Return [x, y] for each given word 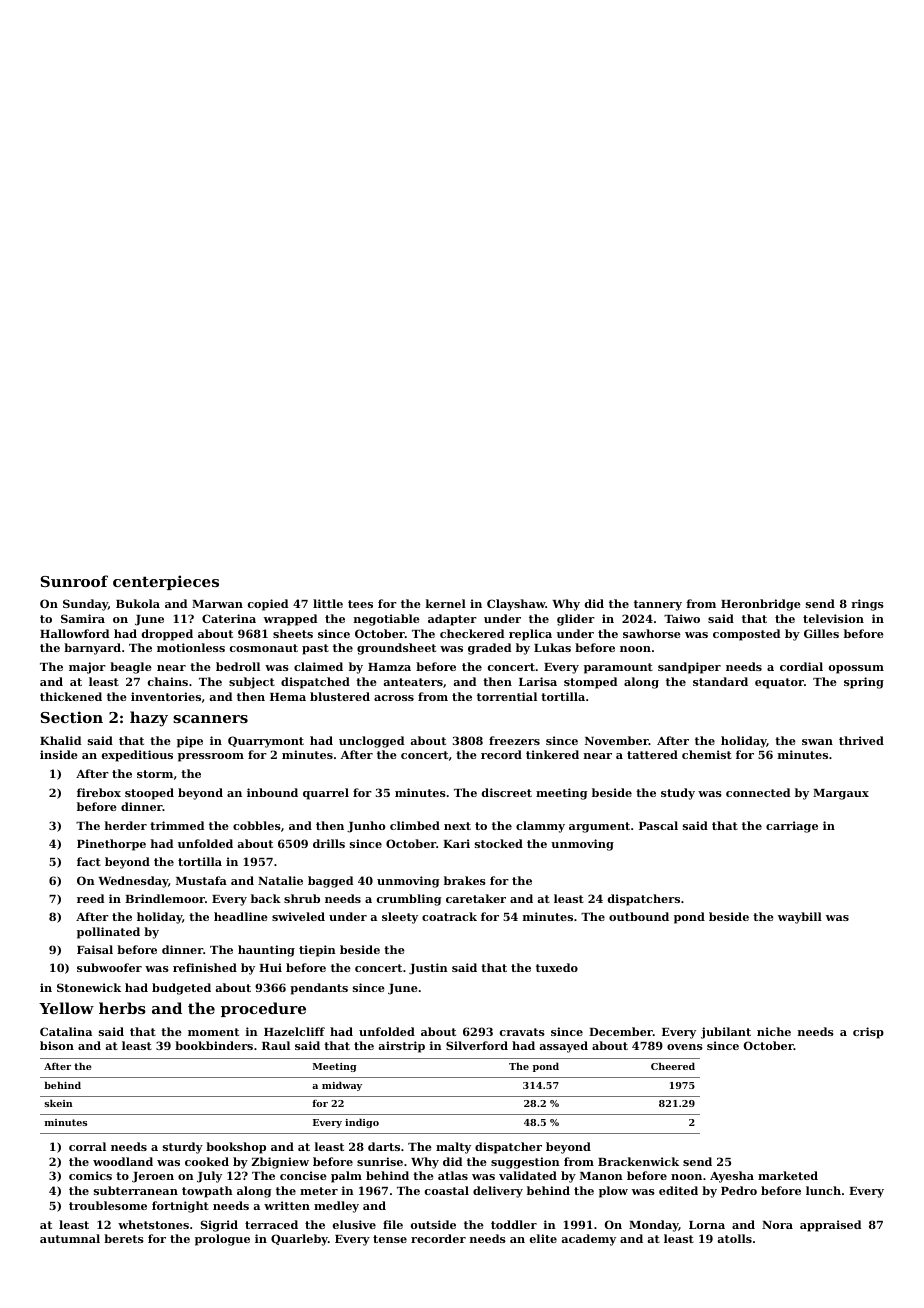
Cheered [673, 1066]
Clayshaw [516, 605]
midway [342, 1086]
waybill [800, 918]
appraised [830, 1226]
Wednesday [133, 882]
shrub [302, 898]
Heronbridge [761, 605]
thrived [861, 740]
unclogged [371, 742]
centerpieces [166, 582]
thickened [71, 696]
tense [390, 1239]
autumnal [70, 1238]
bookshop [236, 1148]
